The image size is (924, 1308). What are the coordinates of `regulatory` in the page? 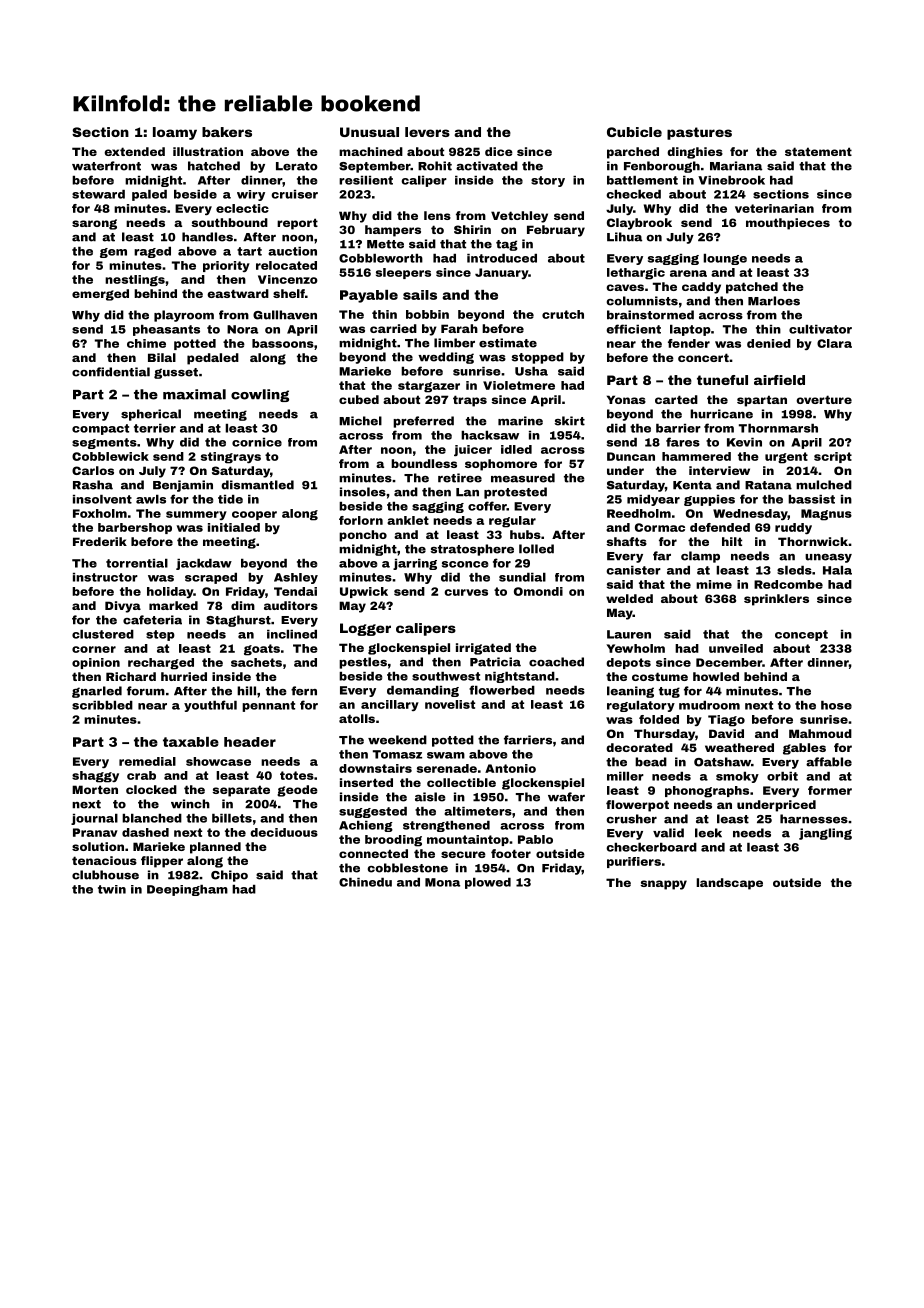 It's located at (641, 706).
